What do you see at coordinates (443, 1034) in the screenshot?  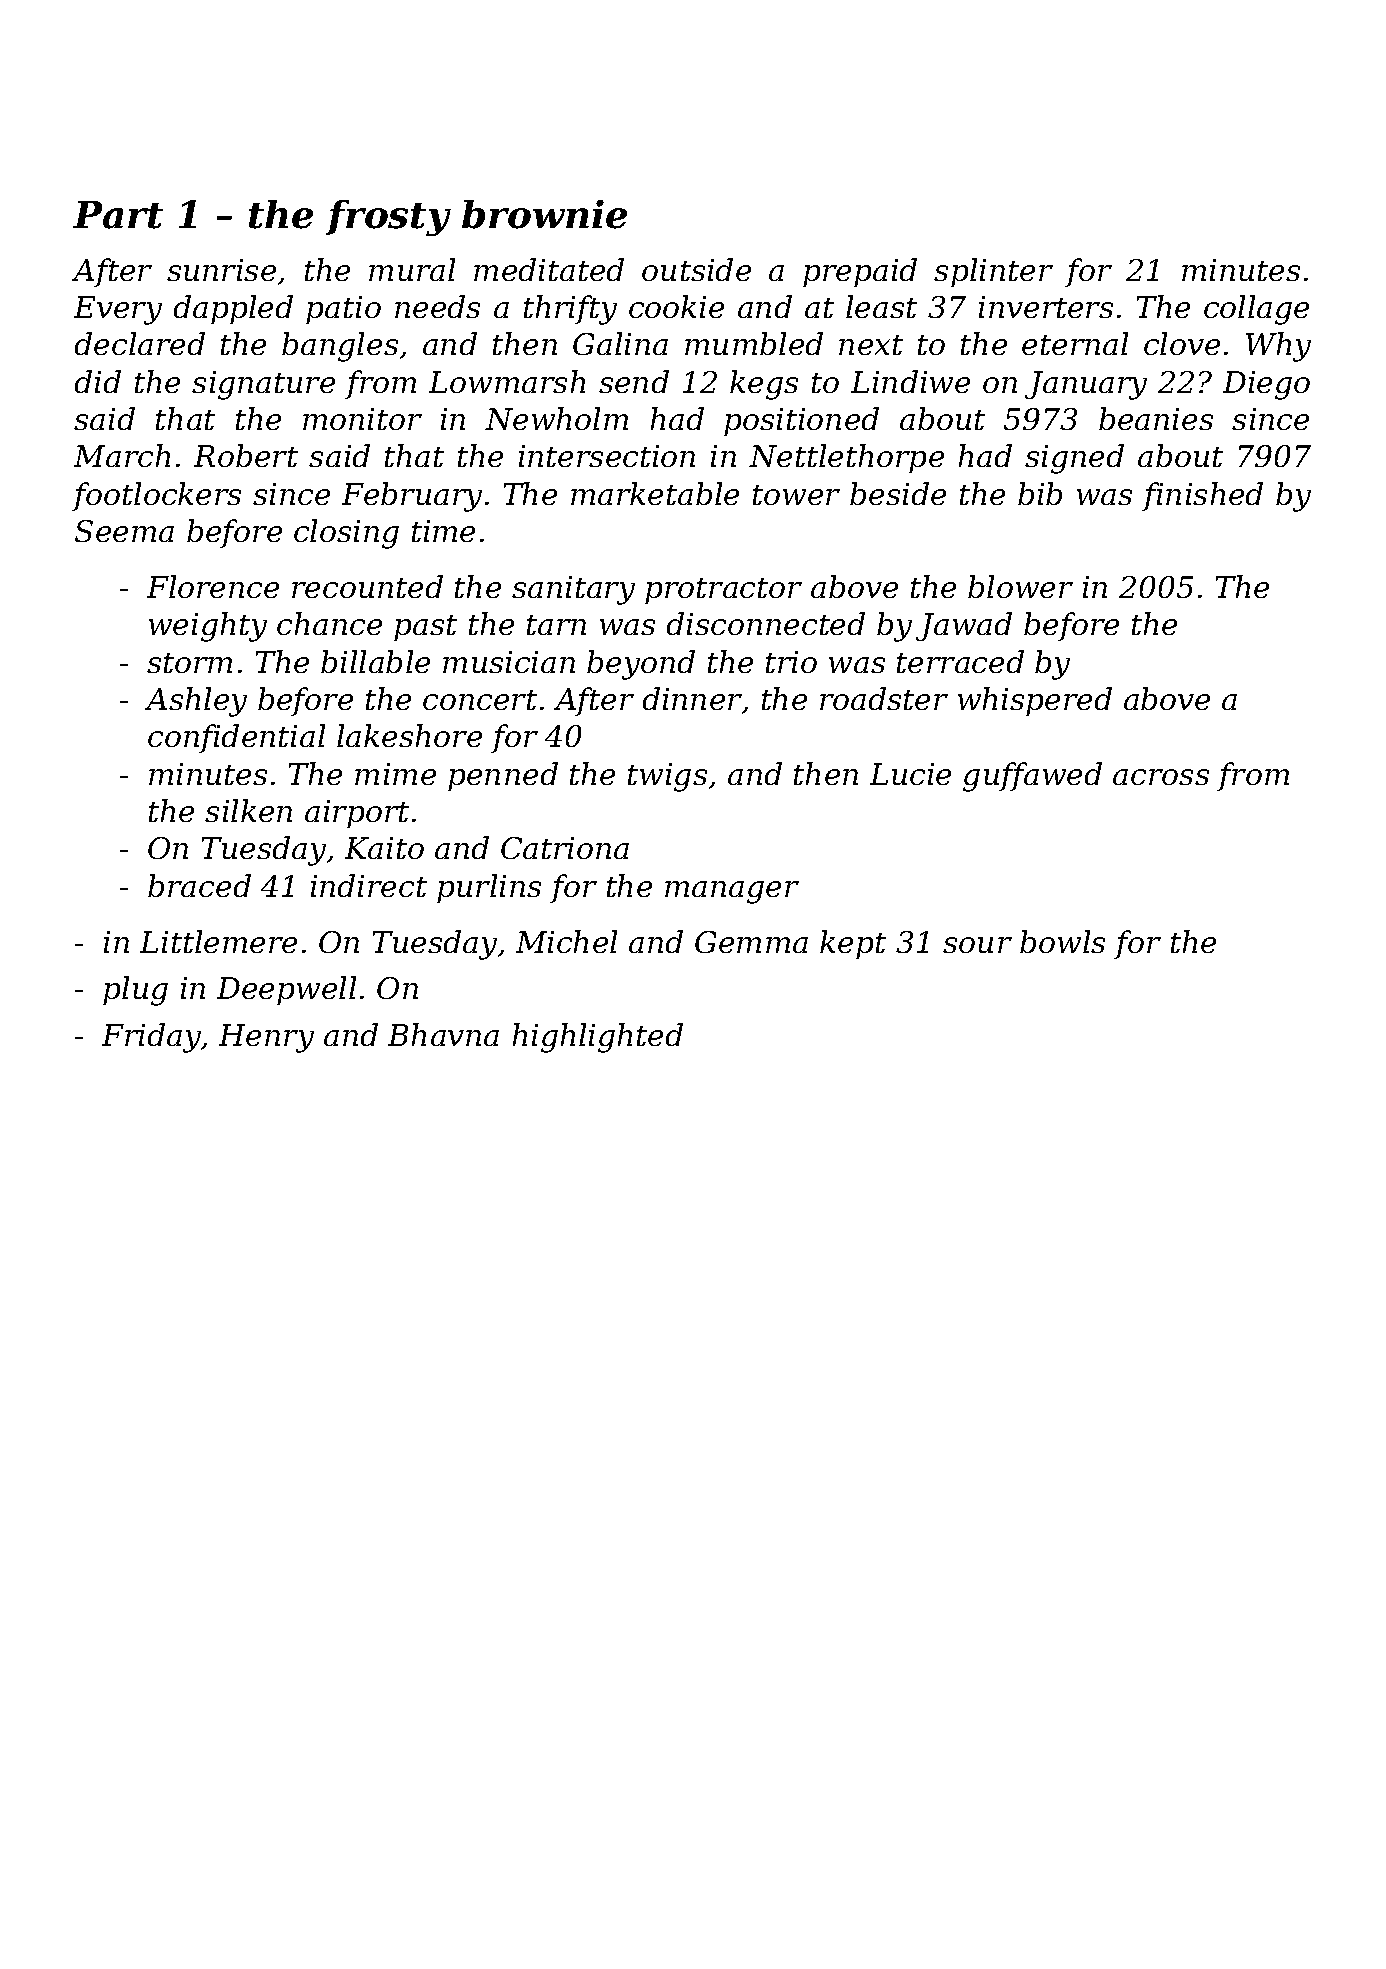 I see `Bhavna` at bounding box center [443, 1034].
